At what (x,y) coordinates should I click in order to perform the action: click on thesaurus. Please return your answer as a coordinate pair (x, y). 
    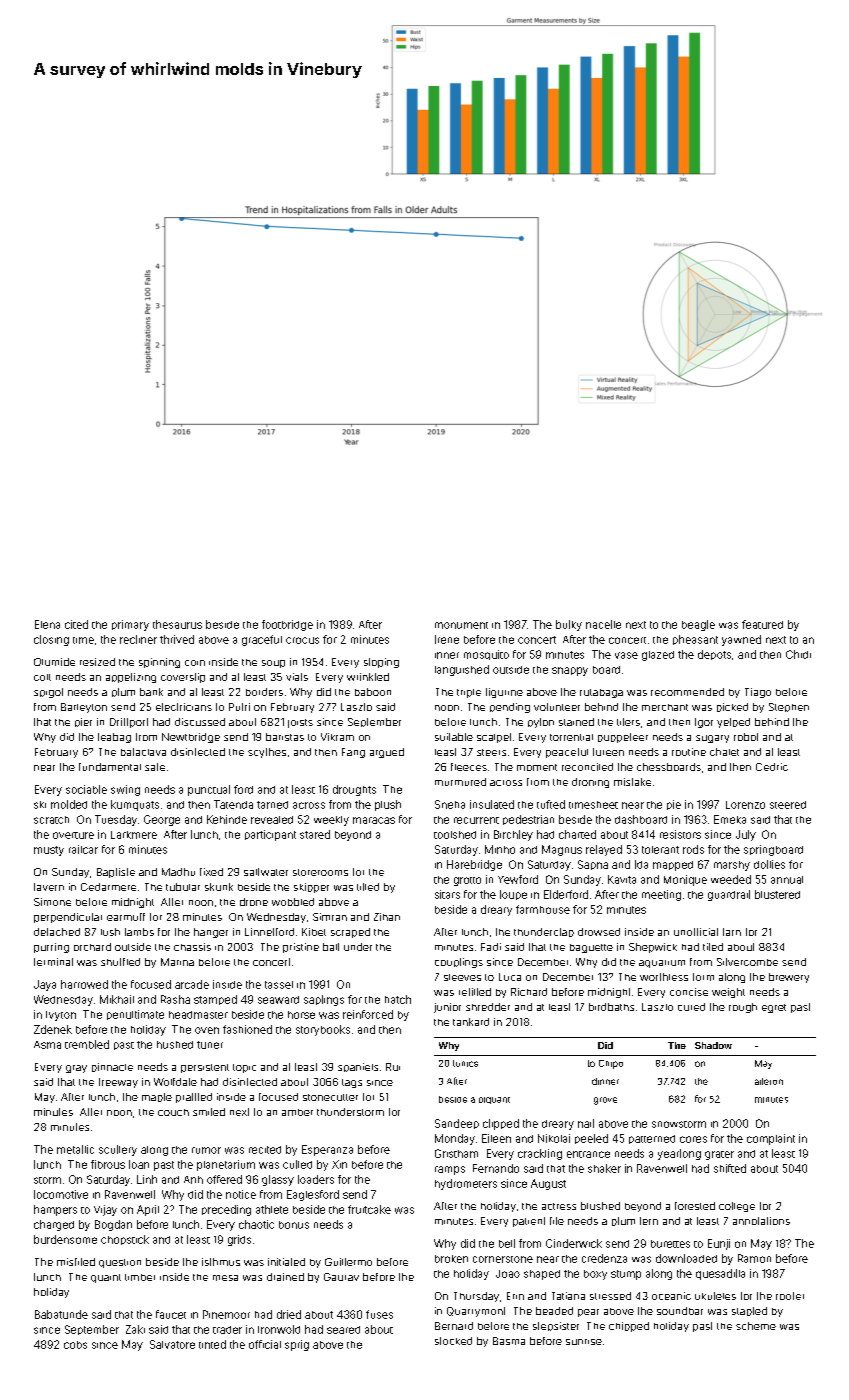
    Looking at the image, I should click on (177, 624).
